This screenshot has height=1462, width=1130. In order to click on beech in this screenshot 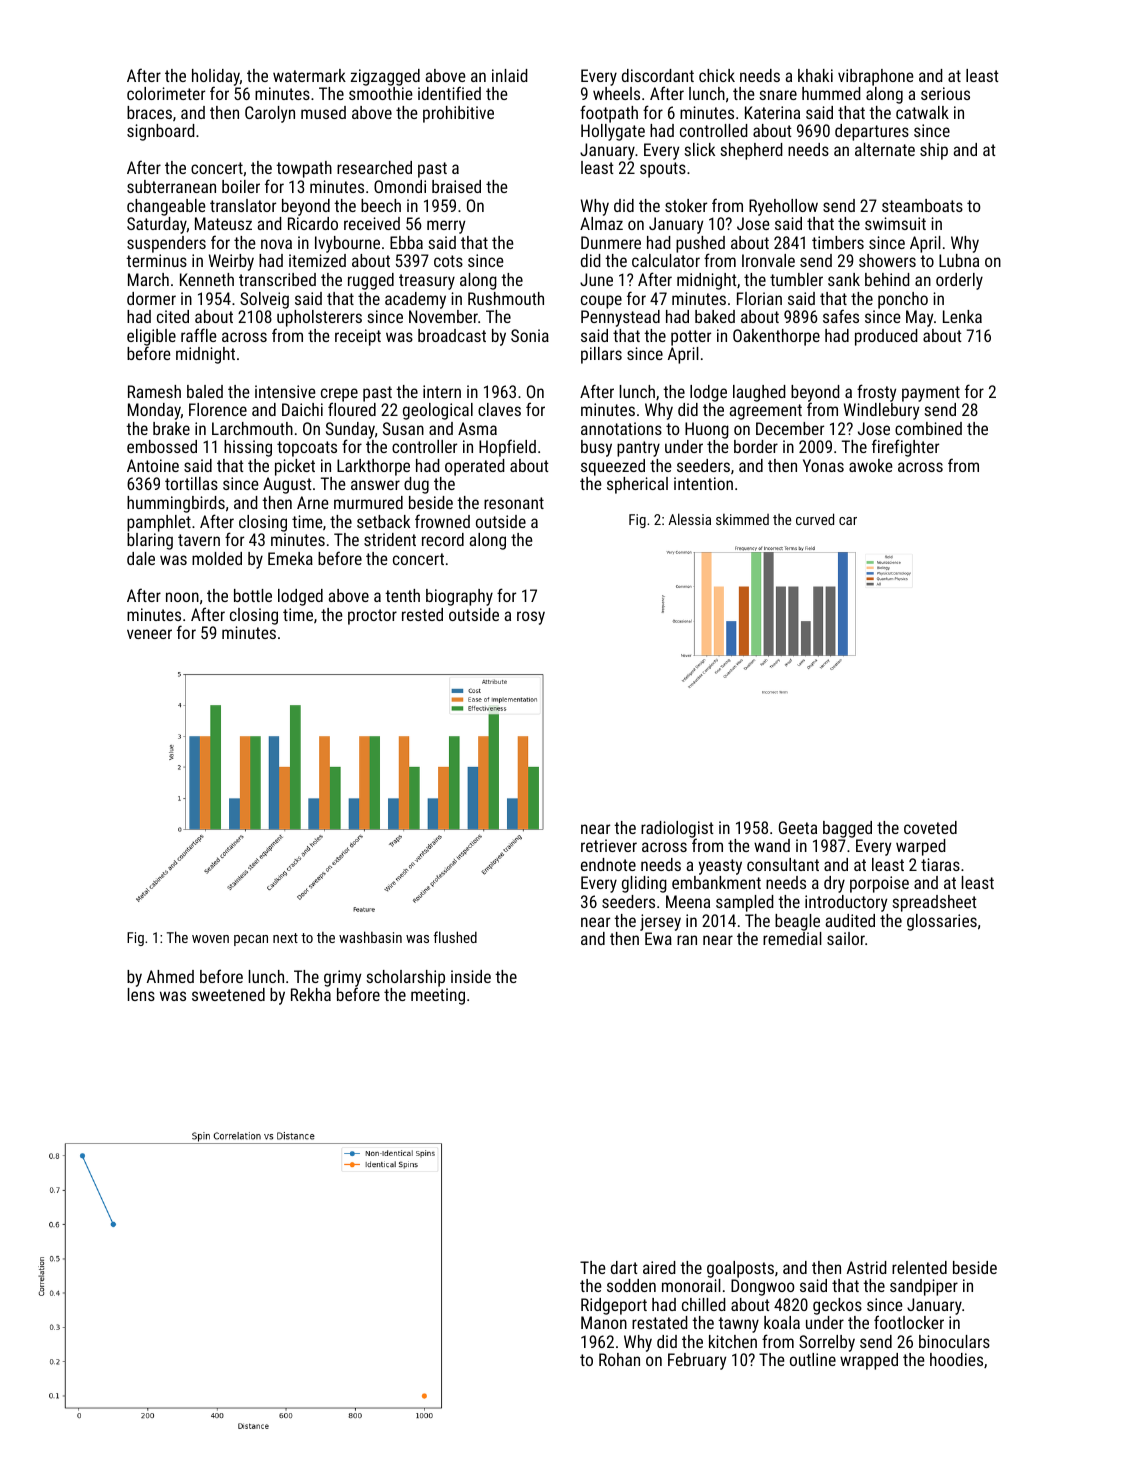, I will do `click(381, 205)`.
